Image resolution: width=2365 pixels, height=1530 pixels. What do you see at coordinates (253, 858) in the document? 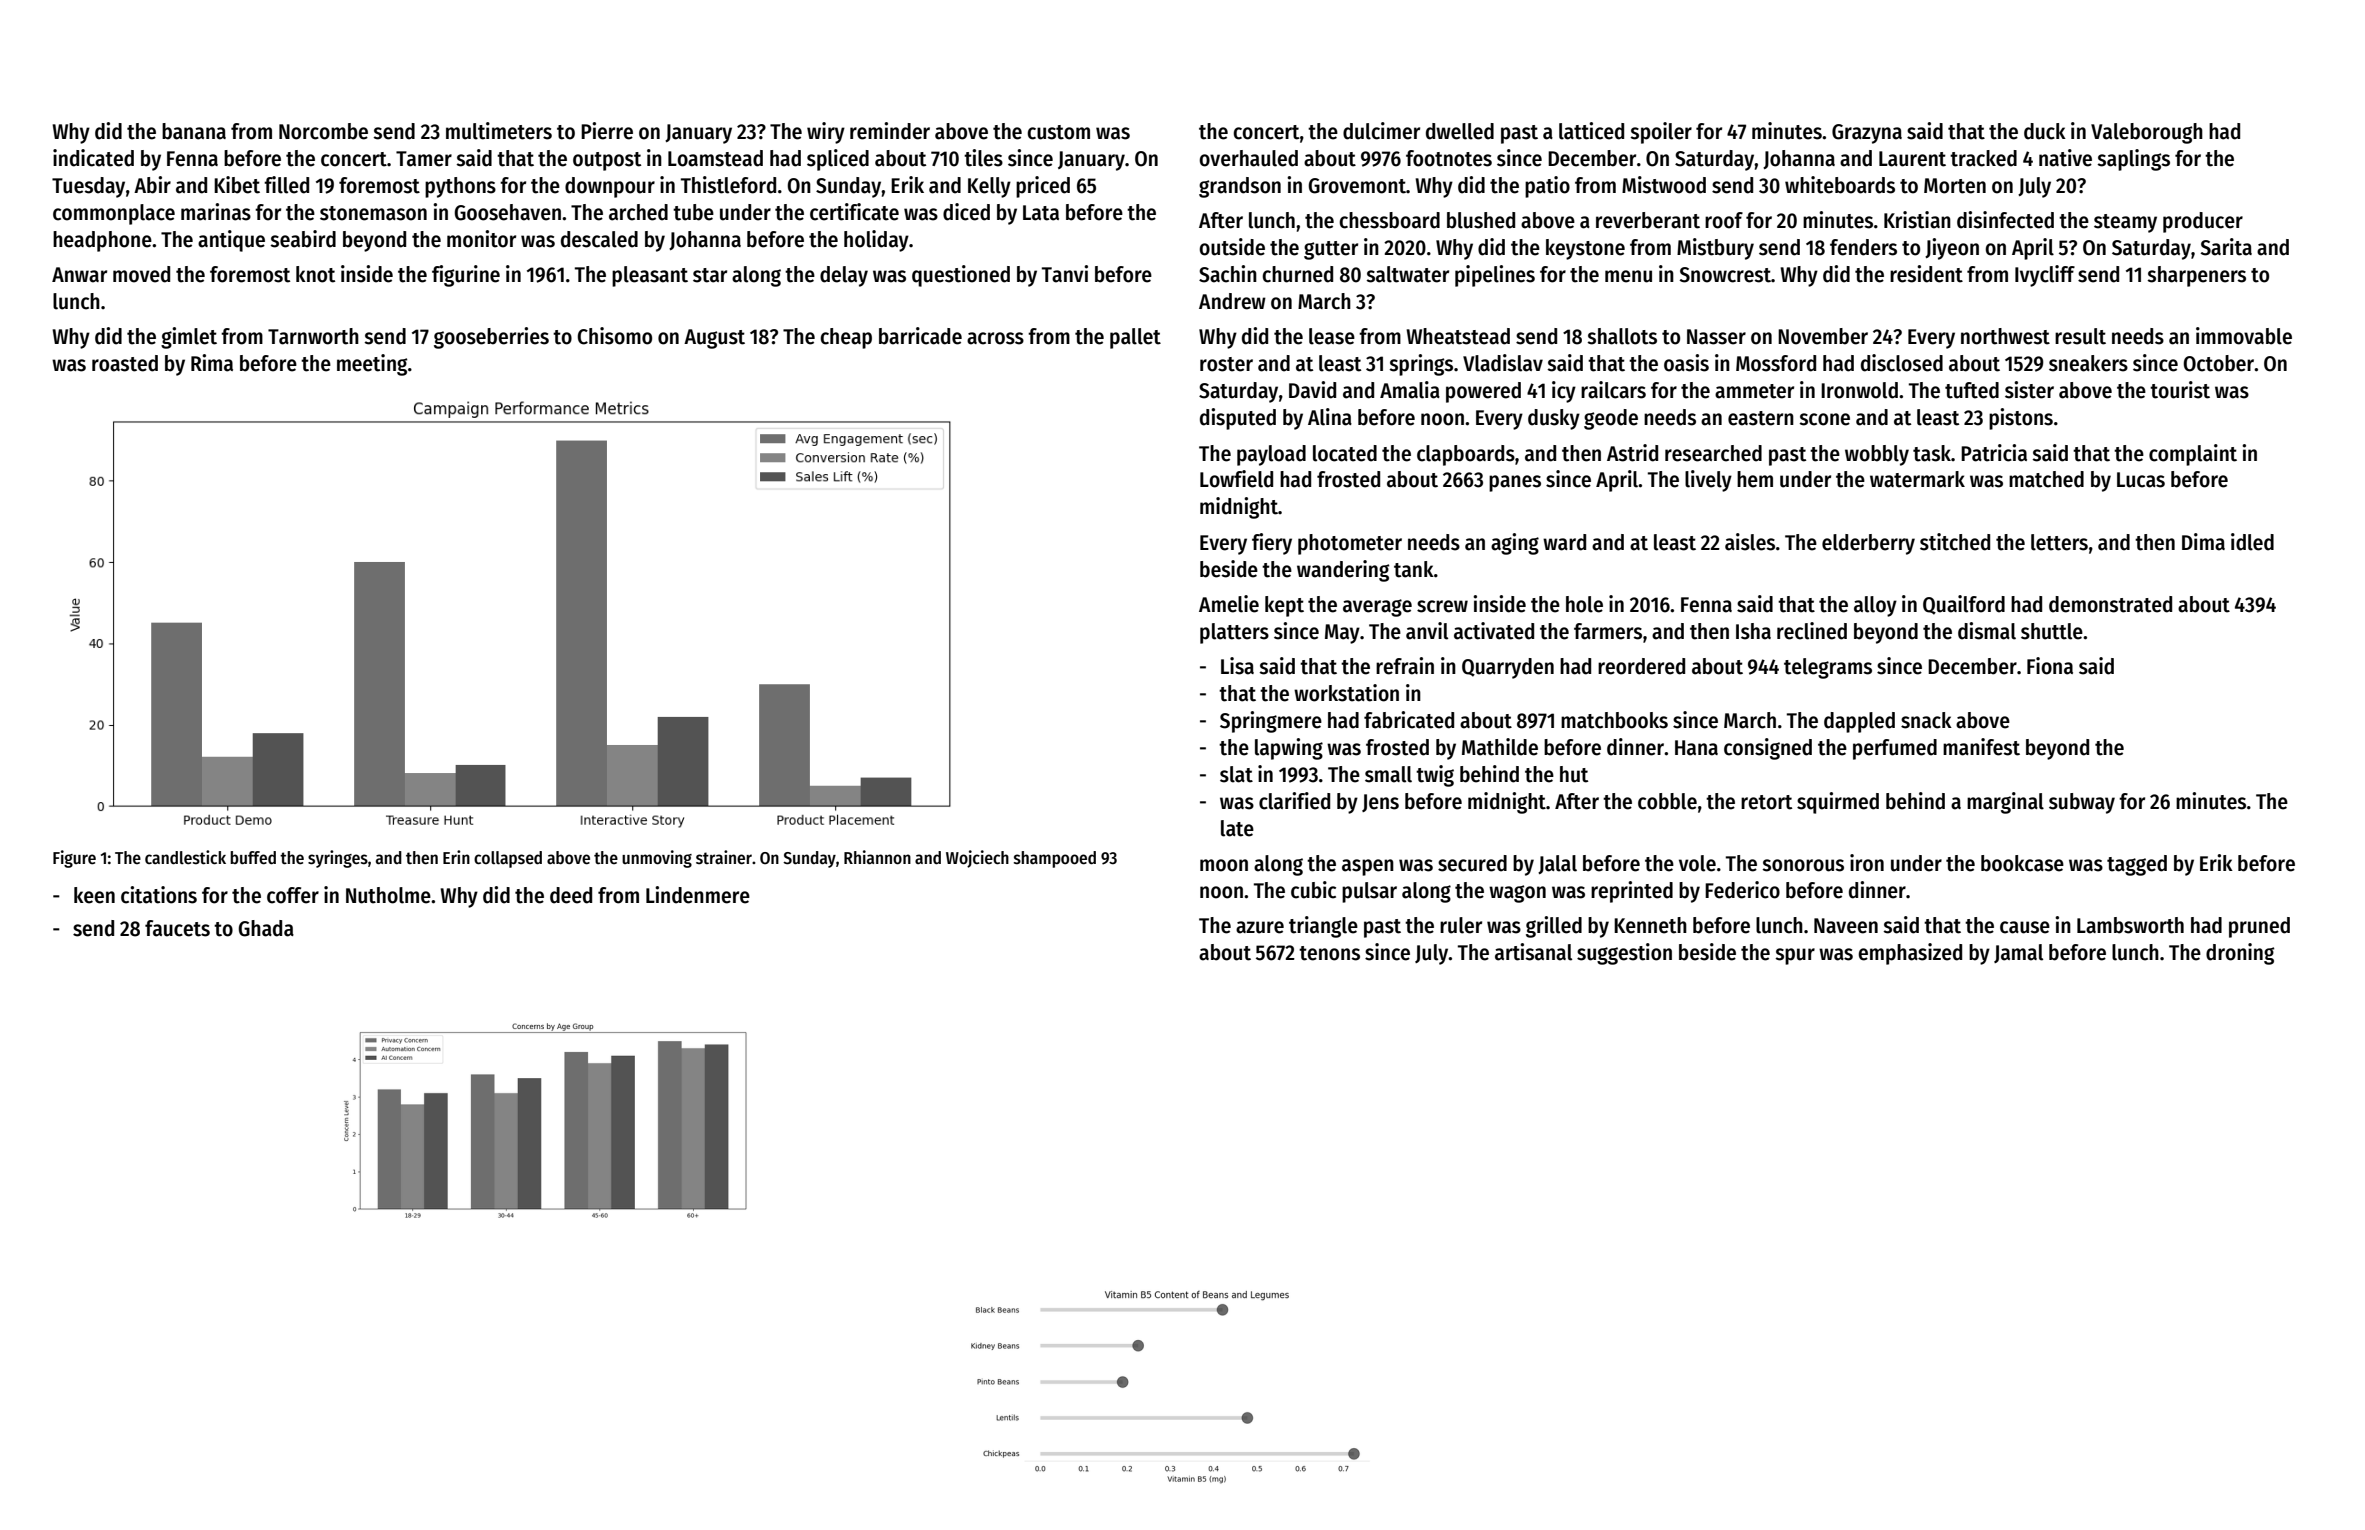
I see `buffed` at bounding box center [253, 858].
